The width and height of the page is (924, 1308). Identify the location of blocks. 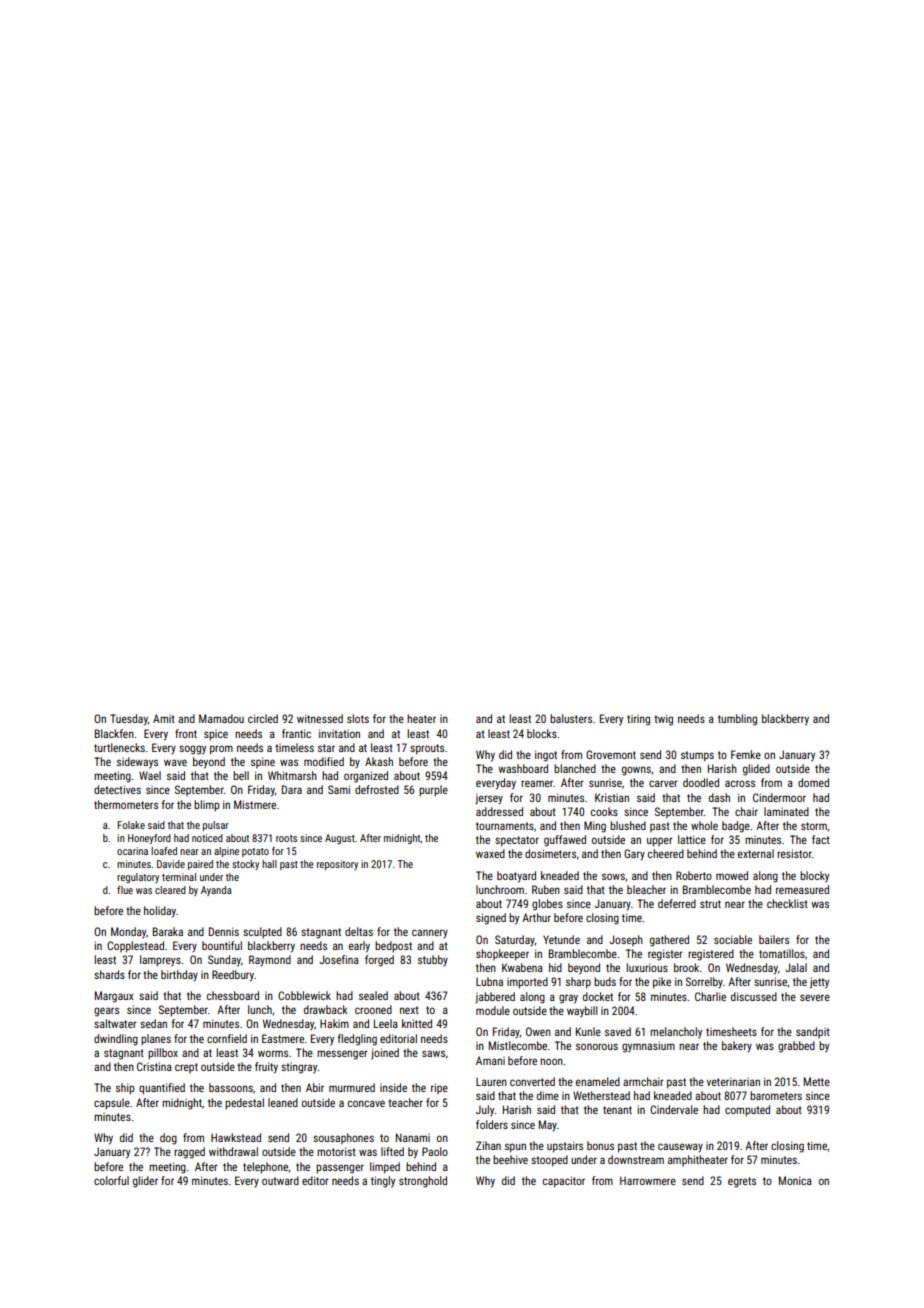
(542, 733).
